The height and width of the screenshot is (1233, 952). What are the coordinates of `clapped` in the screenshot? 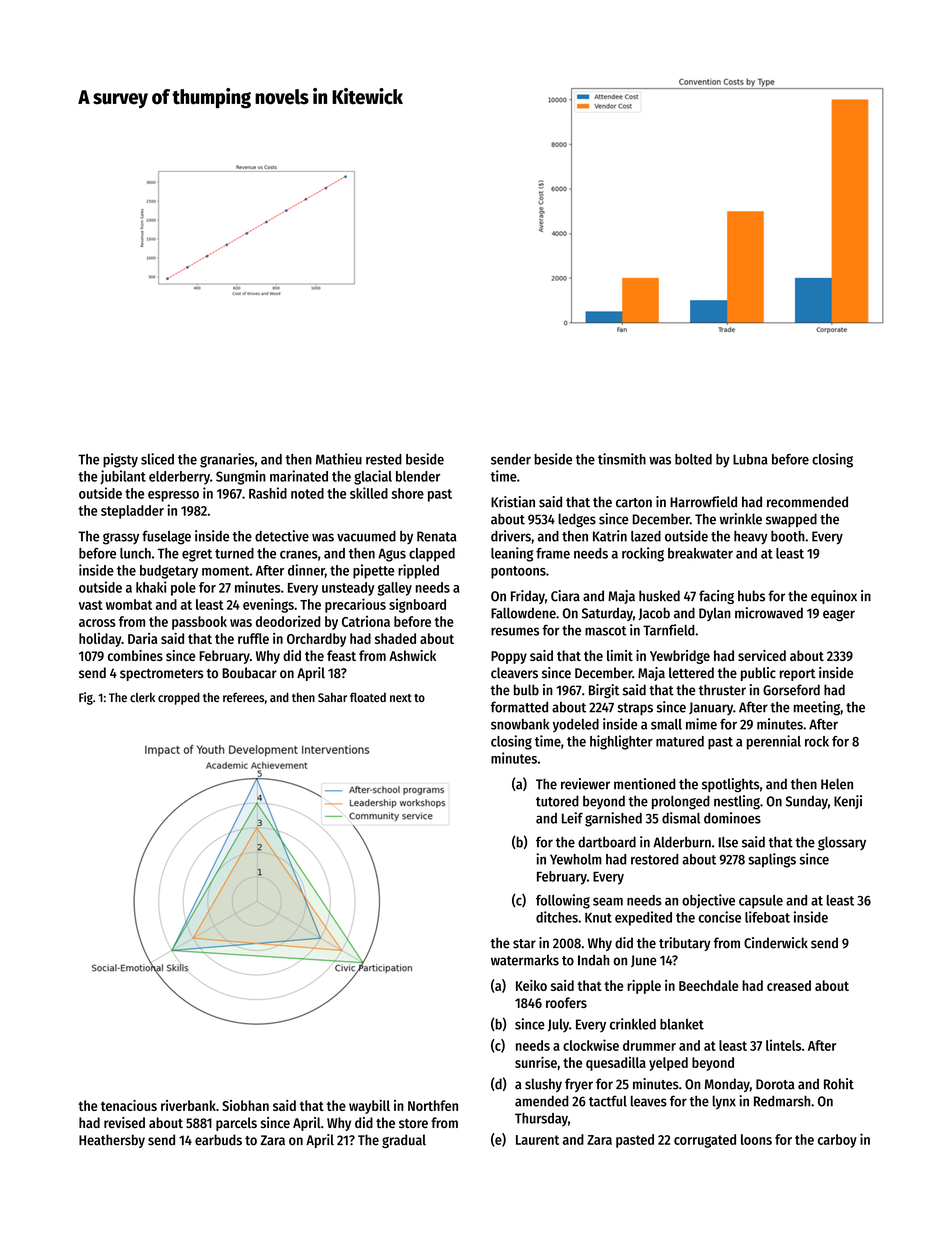 It's located at (432, 555).
